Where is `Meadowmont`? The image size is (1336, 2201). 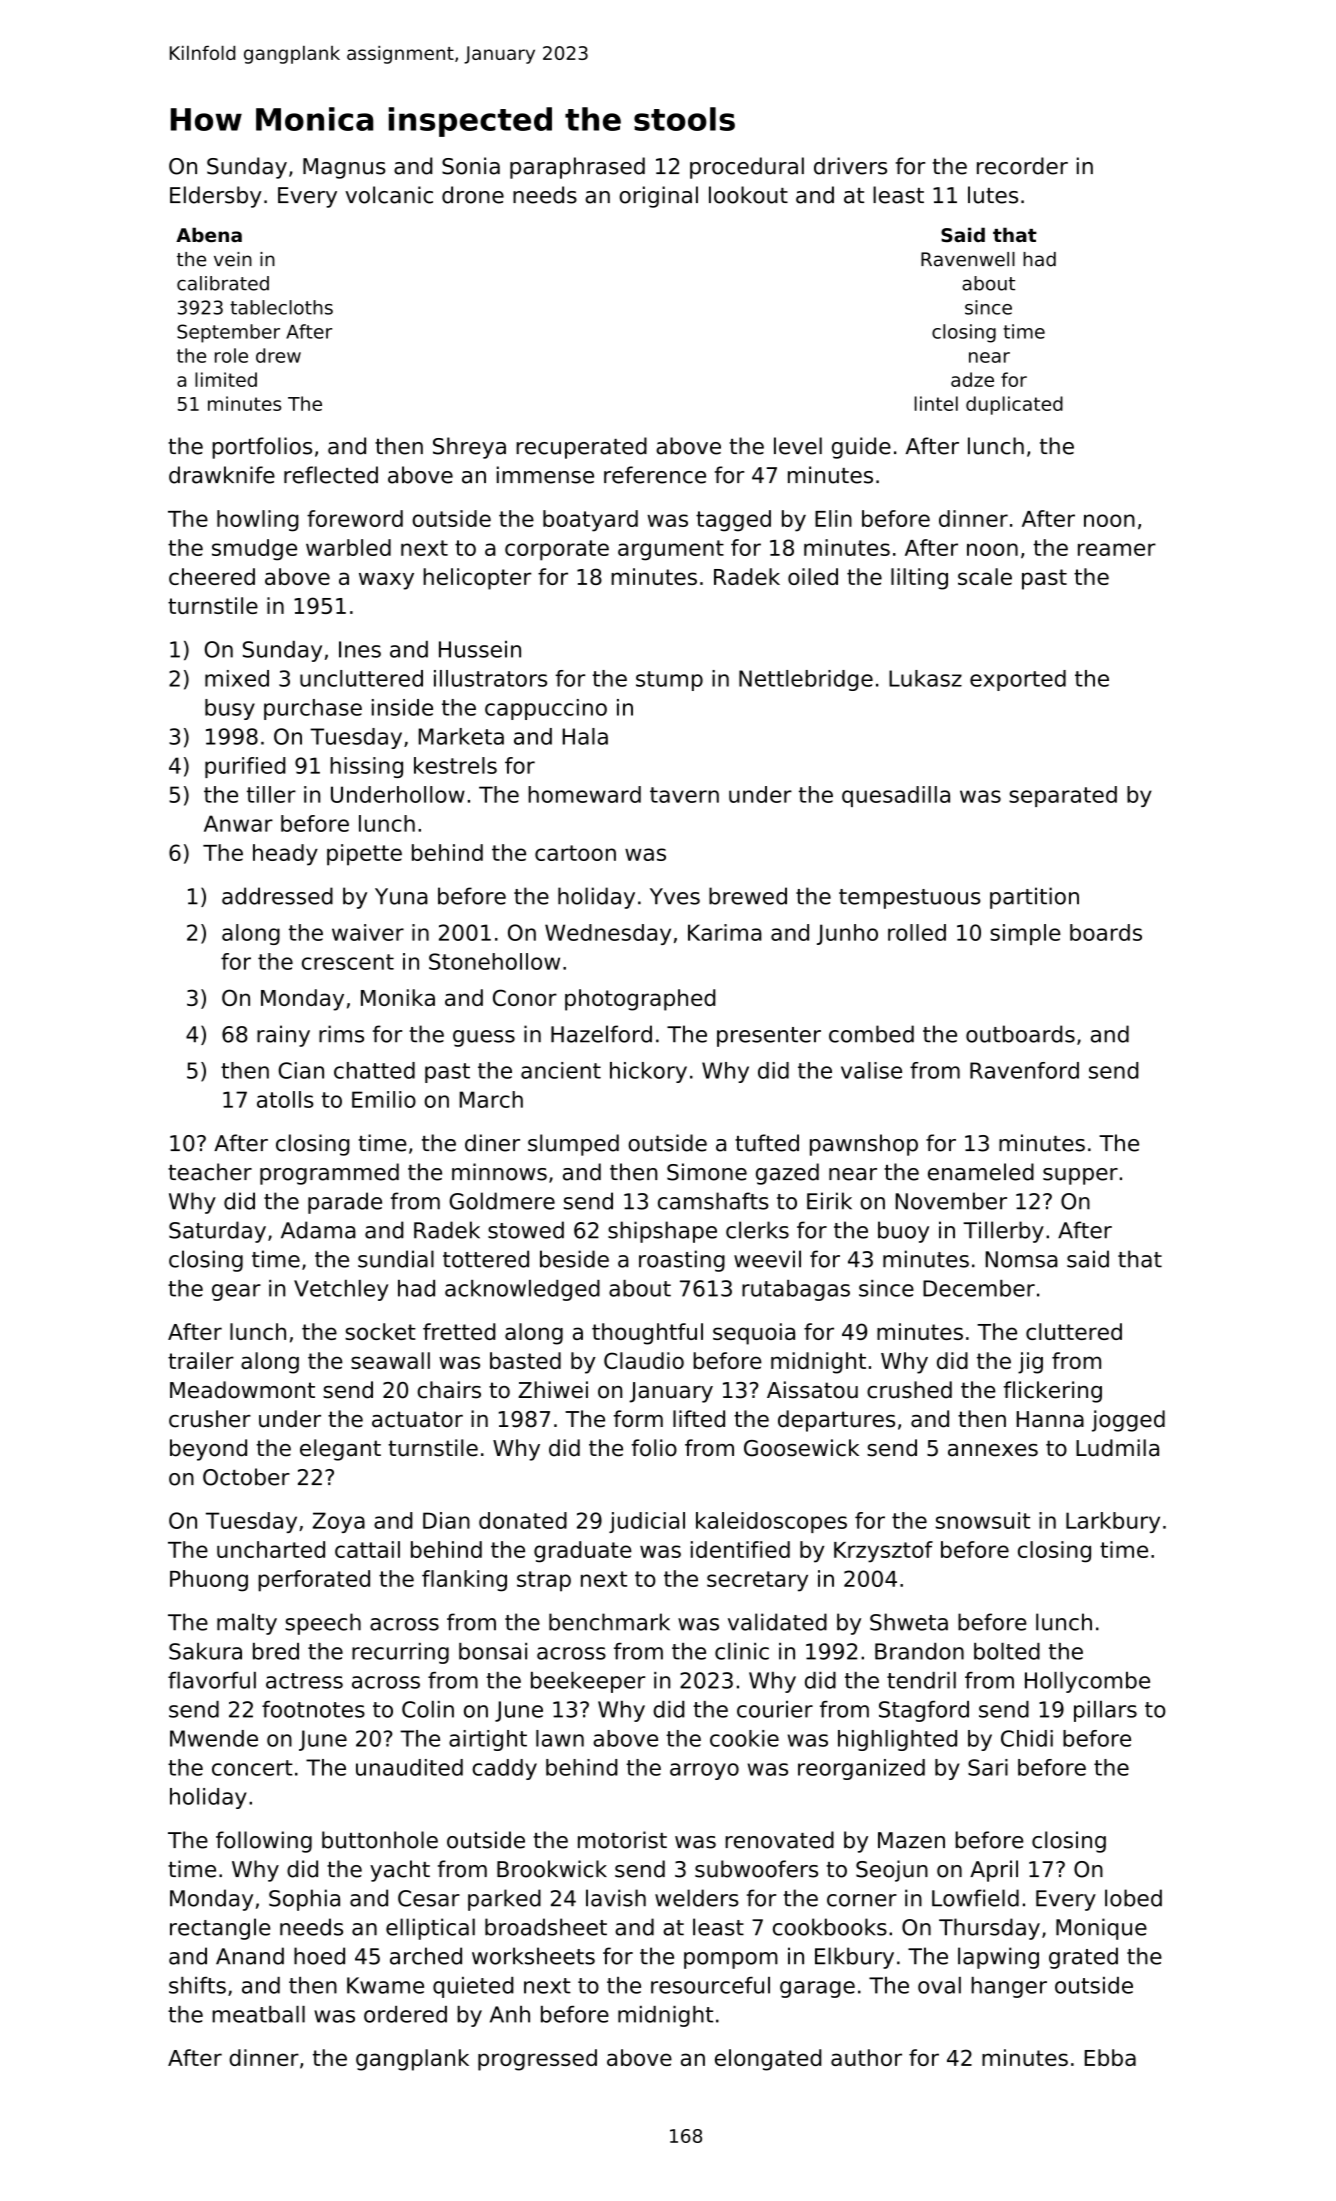 Meadowmont is located at coordinates (242, 1390).
